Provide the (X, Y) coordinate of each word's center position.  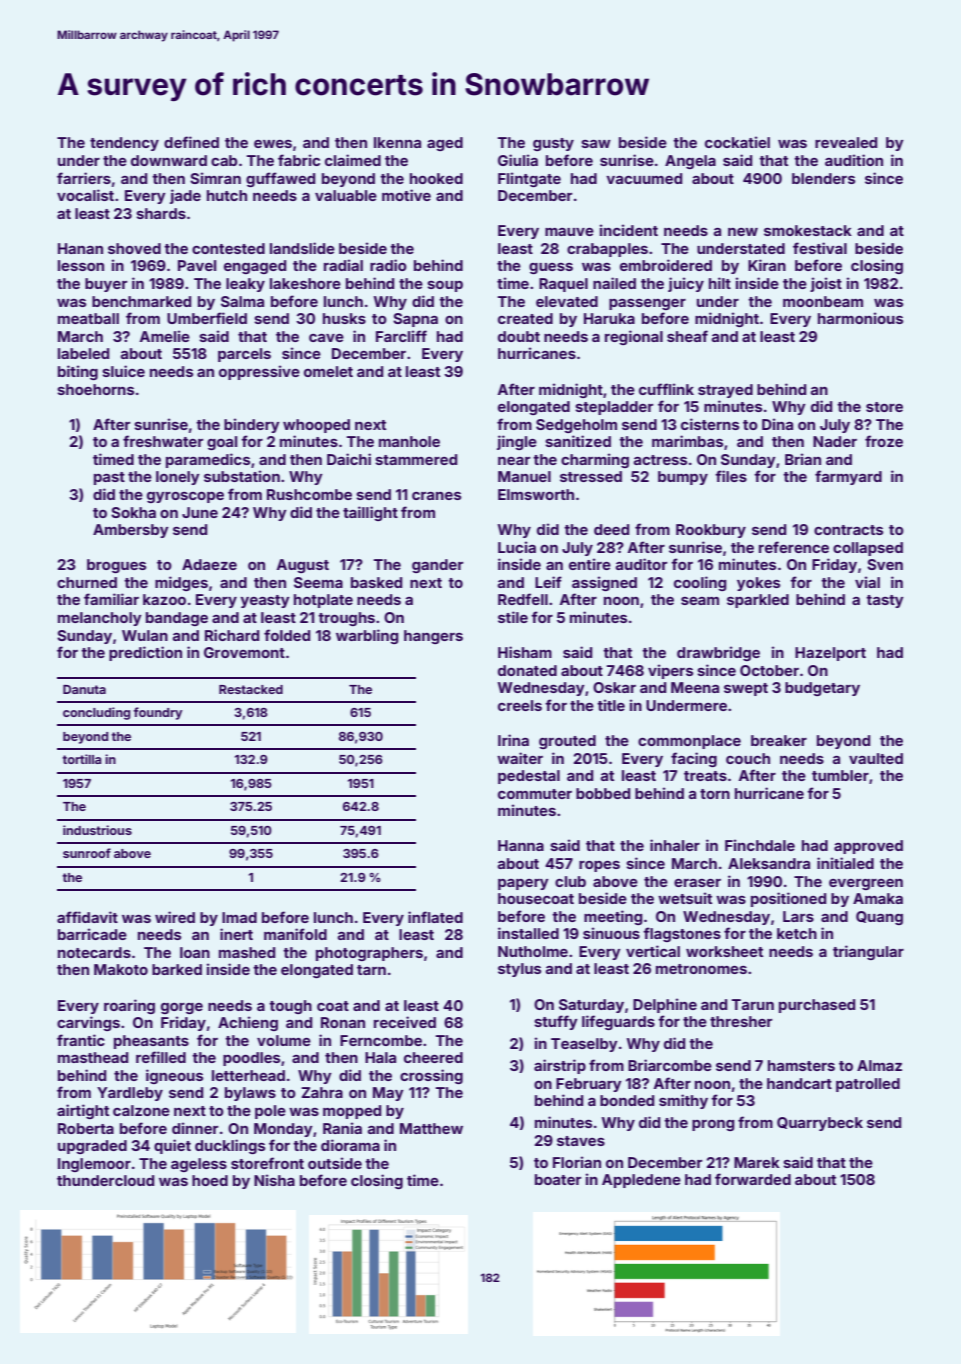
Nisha (274, 1180)
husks (344, 318)
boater (558, 1179)
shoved (134, 248)
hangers (433, 637)
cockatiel (737, 142)
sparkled (758, 601)
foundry (158, 713)
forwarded (753, 1179)
